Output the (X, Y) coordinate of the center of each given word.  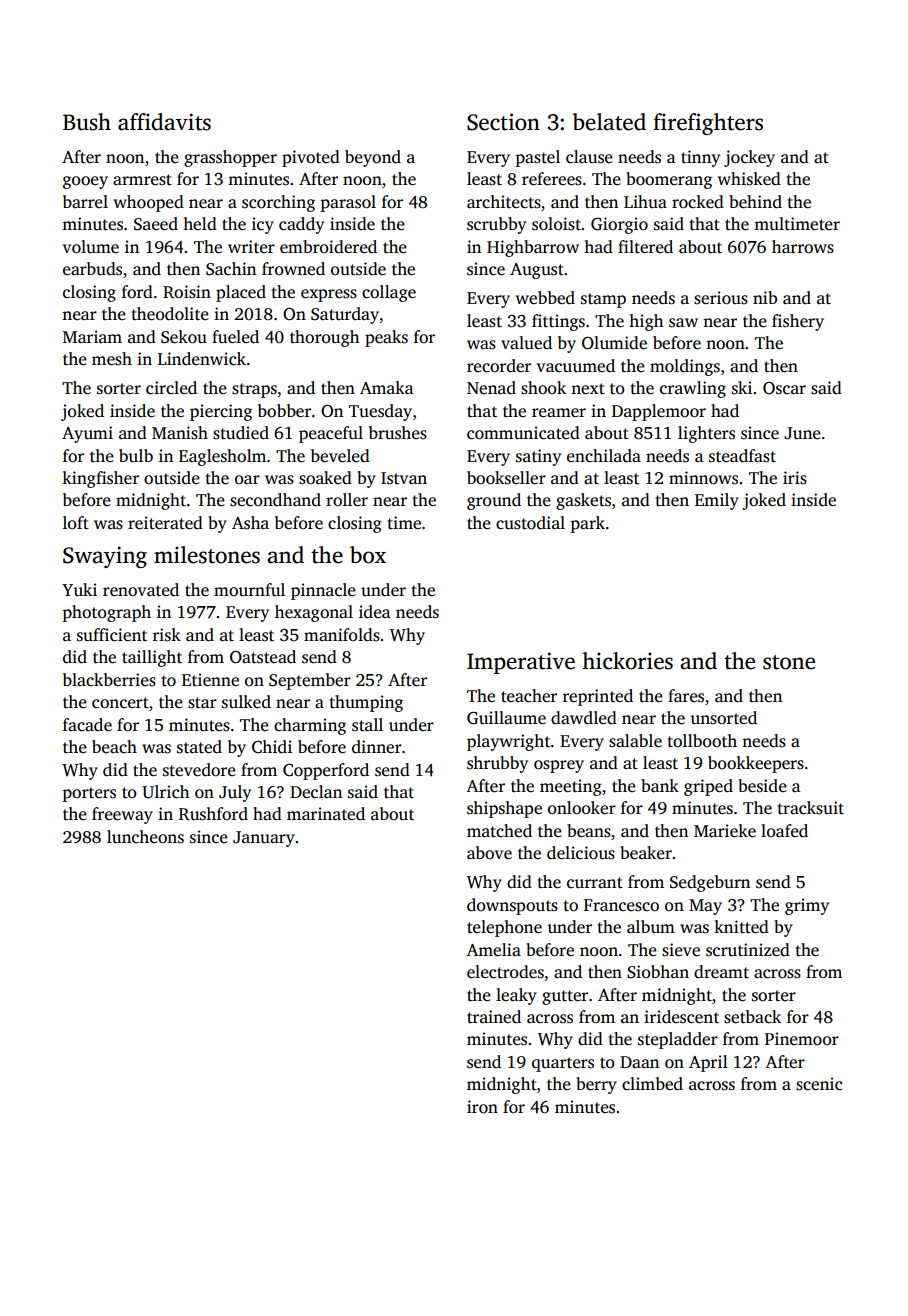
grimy (807, 906)
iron (482, 1107)
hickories (627, 661)
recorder (499, 366)
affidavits (164, 122)
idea (374, 612)
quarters (563, 1064)
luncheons (145, 837)
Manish (180, 433)
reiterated (165, 523)
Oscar (784, 388)
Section (503, 122)
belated (609, 122)
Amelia (493, 950)
